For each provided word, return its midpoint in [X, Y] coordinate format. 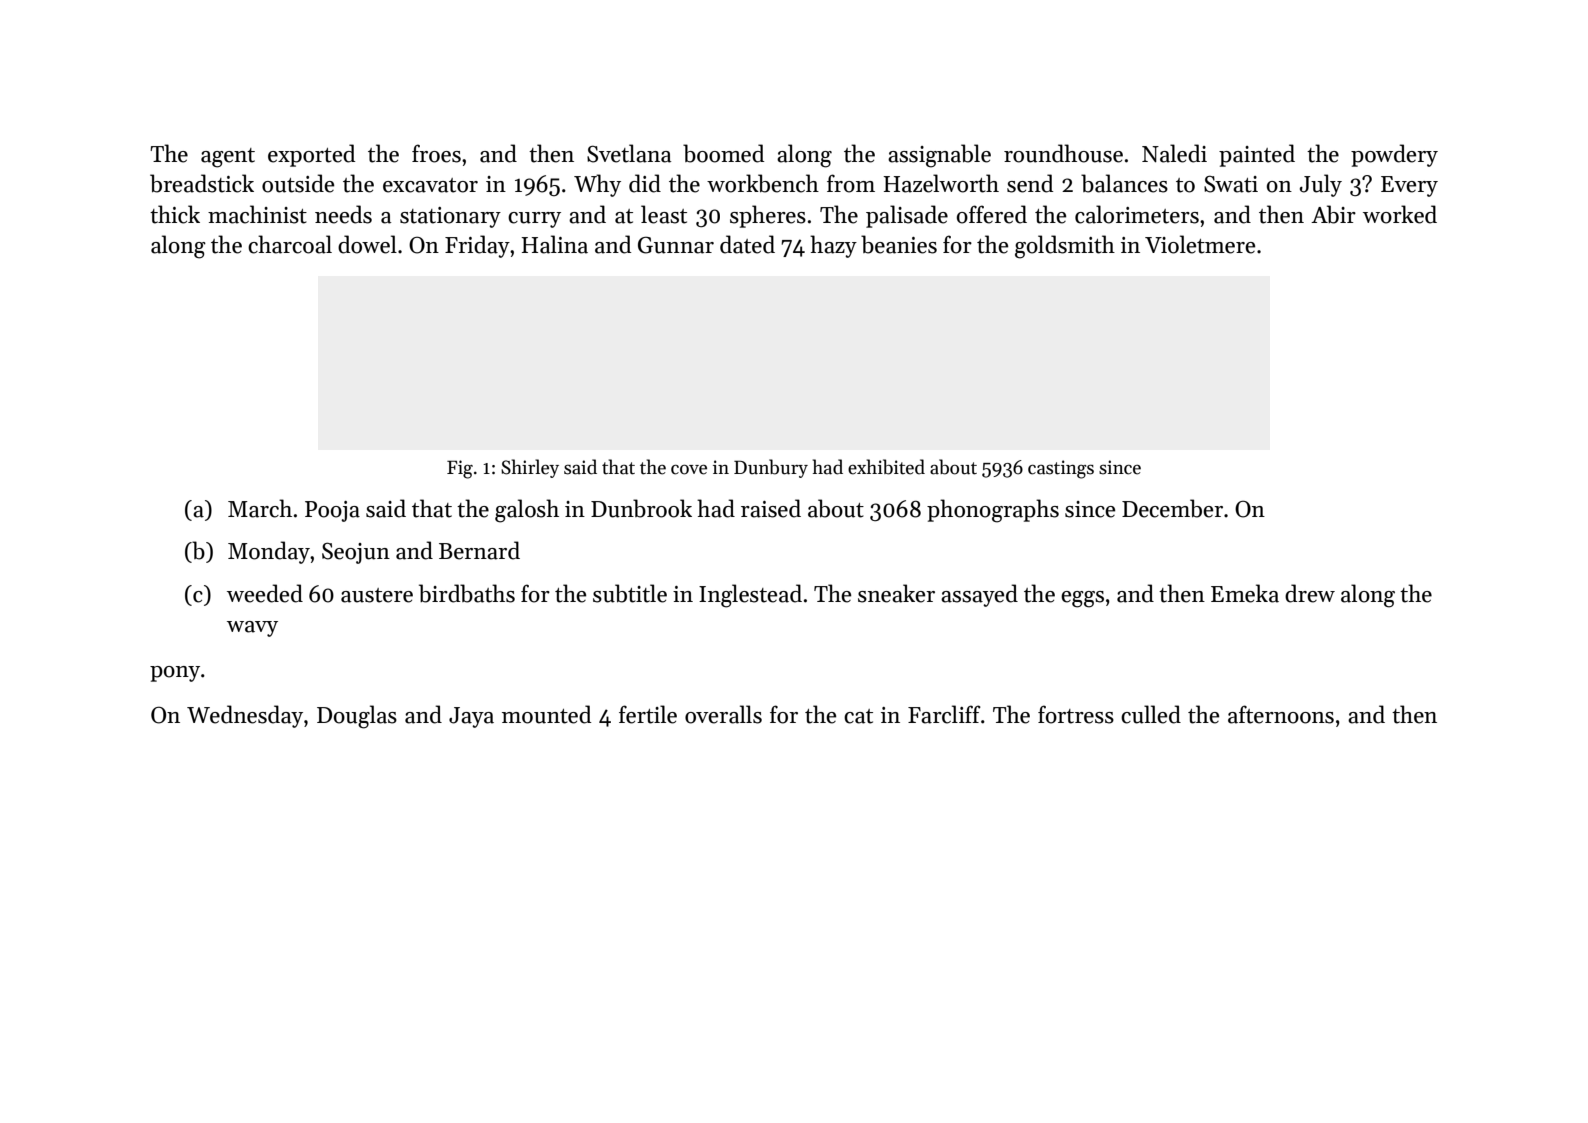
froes [436, 153]
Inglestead [750, 596]
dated [747, 244]
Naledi [1174, 153]
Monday [269, 552]
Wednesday [245, 716]
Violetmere [1200, 244]
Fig [460, 469]
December [1172, 508]
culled [1151, 714]
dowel [367, 244]
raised [771, 508]
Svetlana [629, 153]
